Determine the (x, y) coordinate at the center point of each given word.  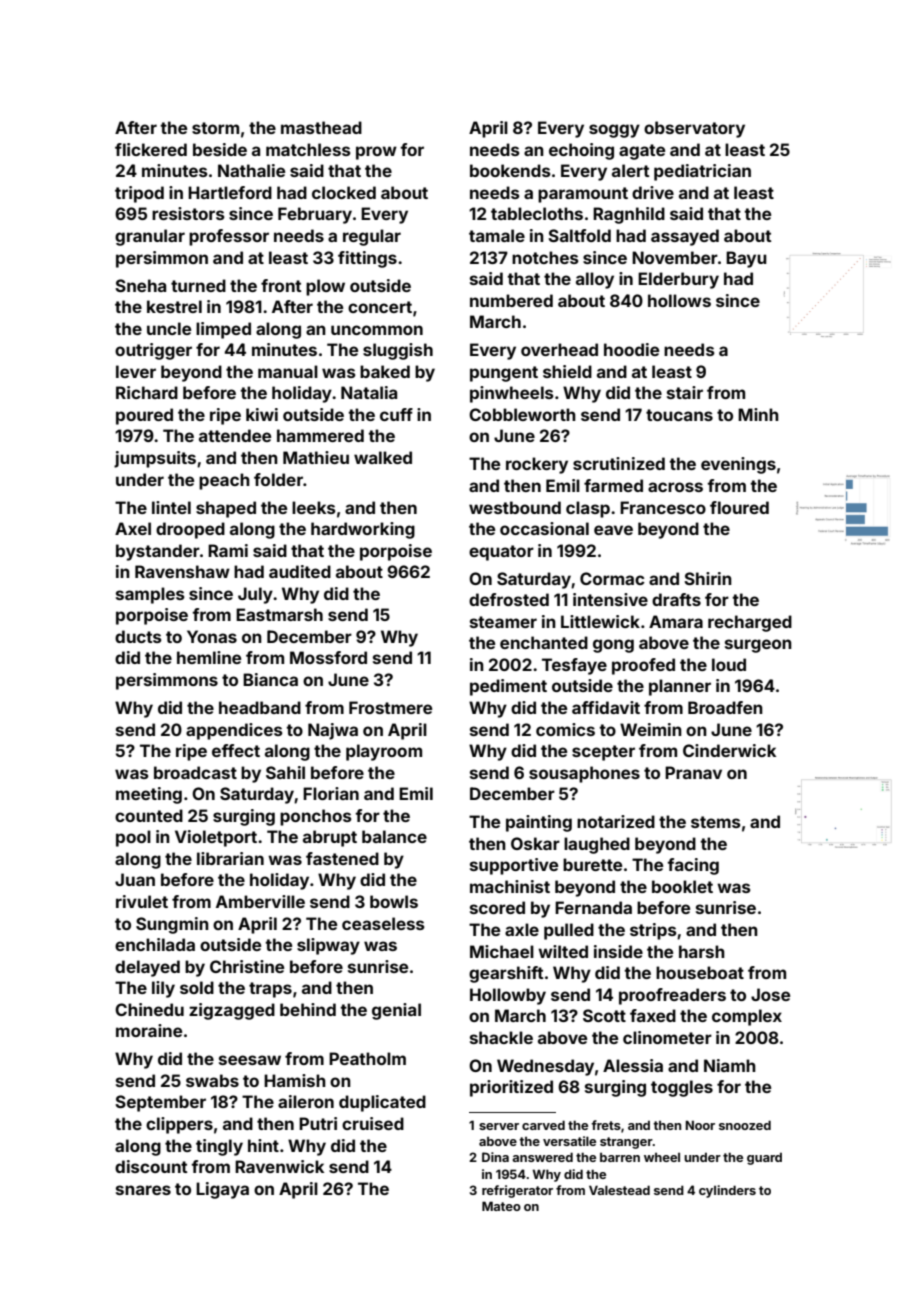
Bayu (746, 259)
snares (143, 1190)
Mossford (328, 657)
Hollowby (508, 996)
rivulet (142, 901)
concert (380, 307)
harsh (702, 951)
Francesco (663, 507)
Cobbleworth (522, 414)
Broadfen (725, 707)
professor (229, 237)
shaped (226, 509)
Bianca (270, 679)
